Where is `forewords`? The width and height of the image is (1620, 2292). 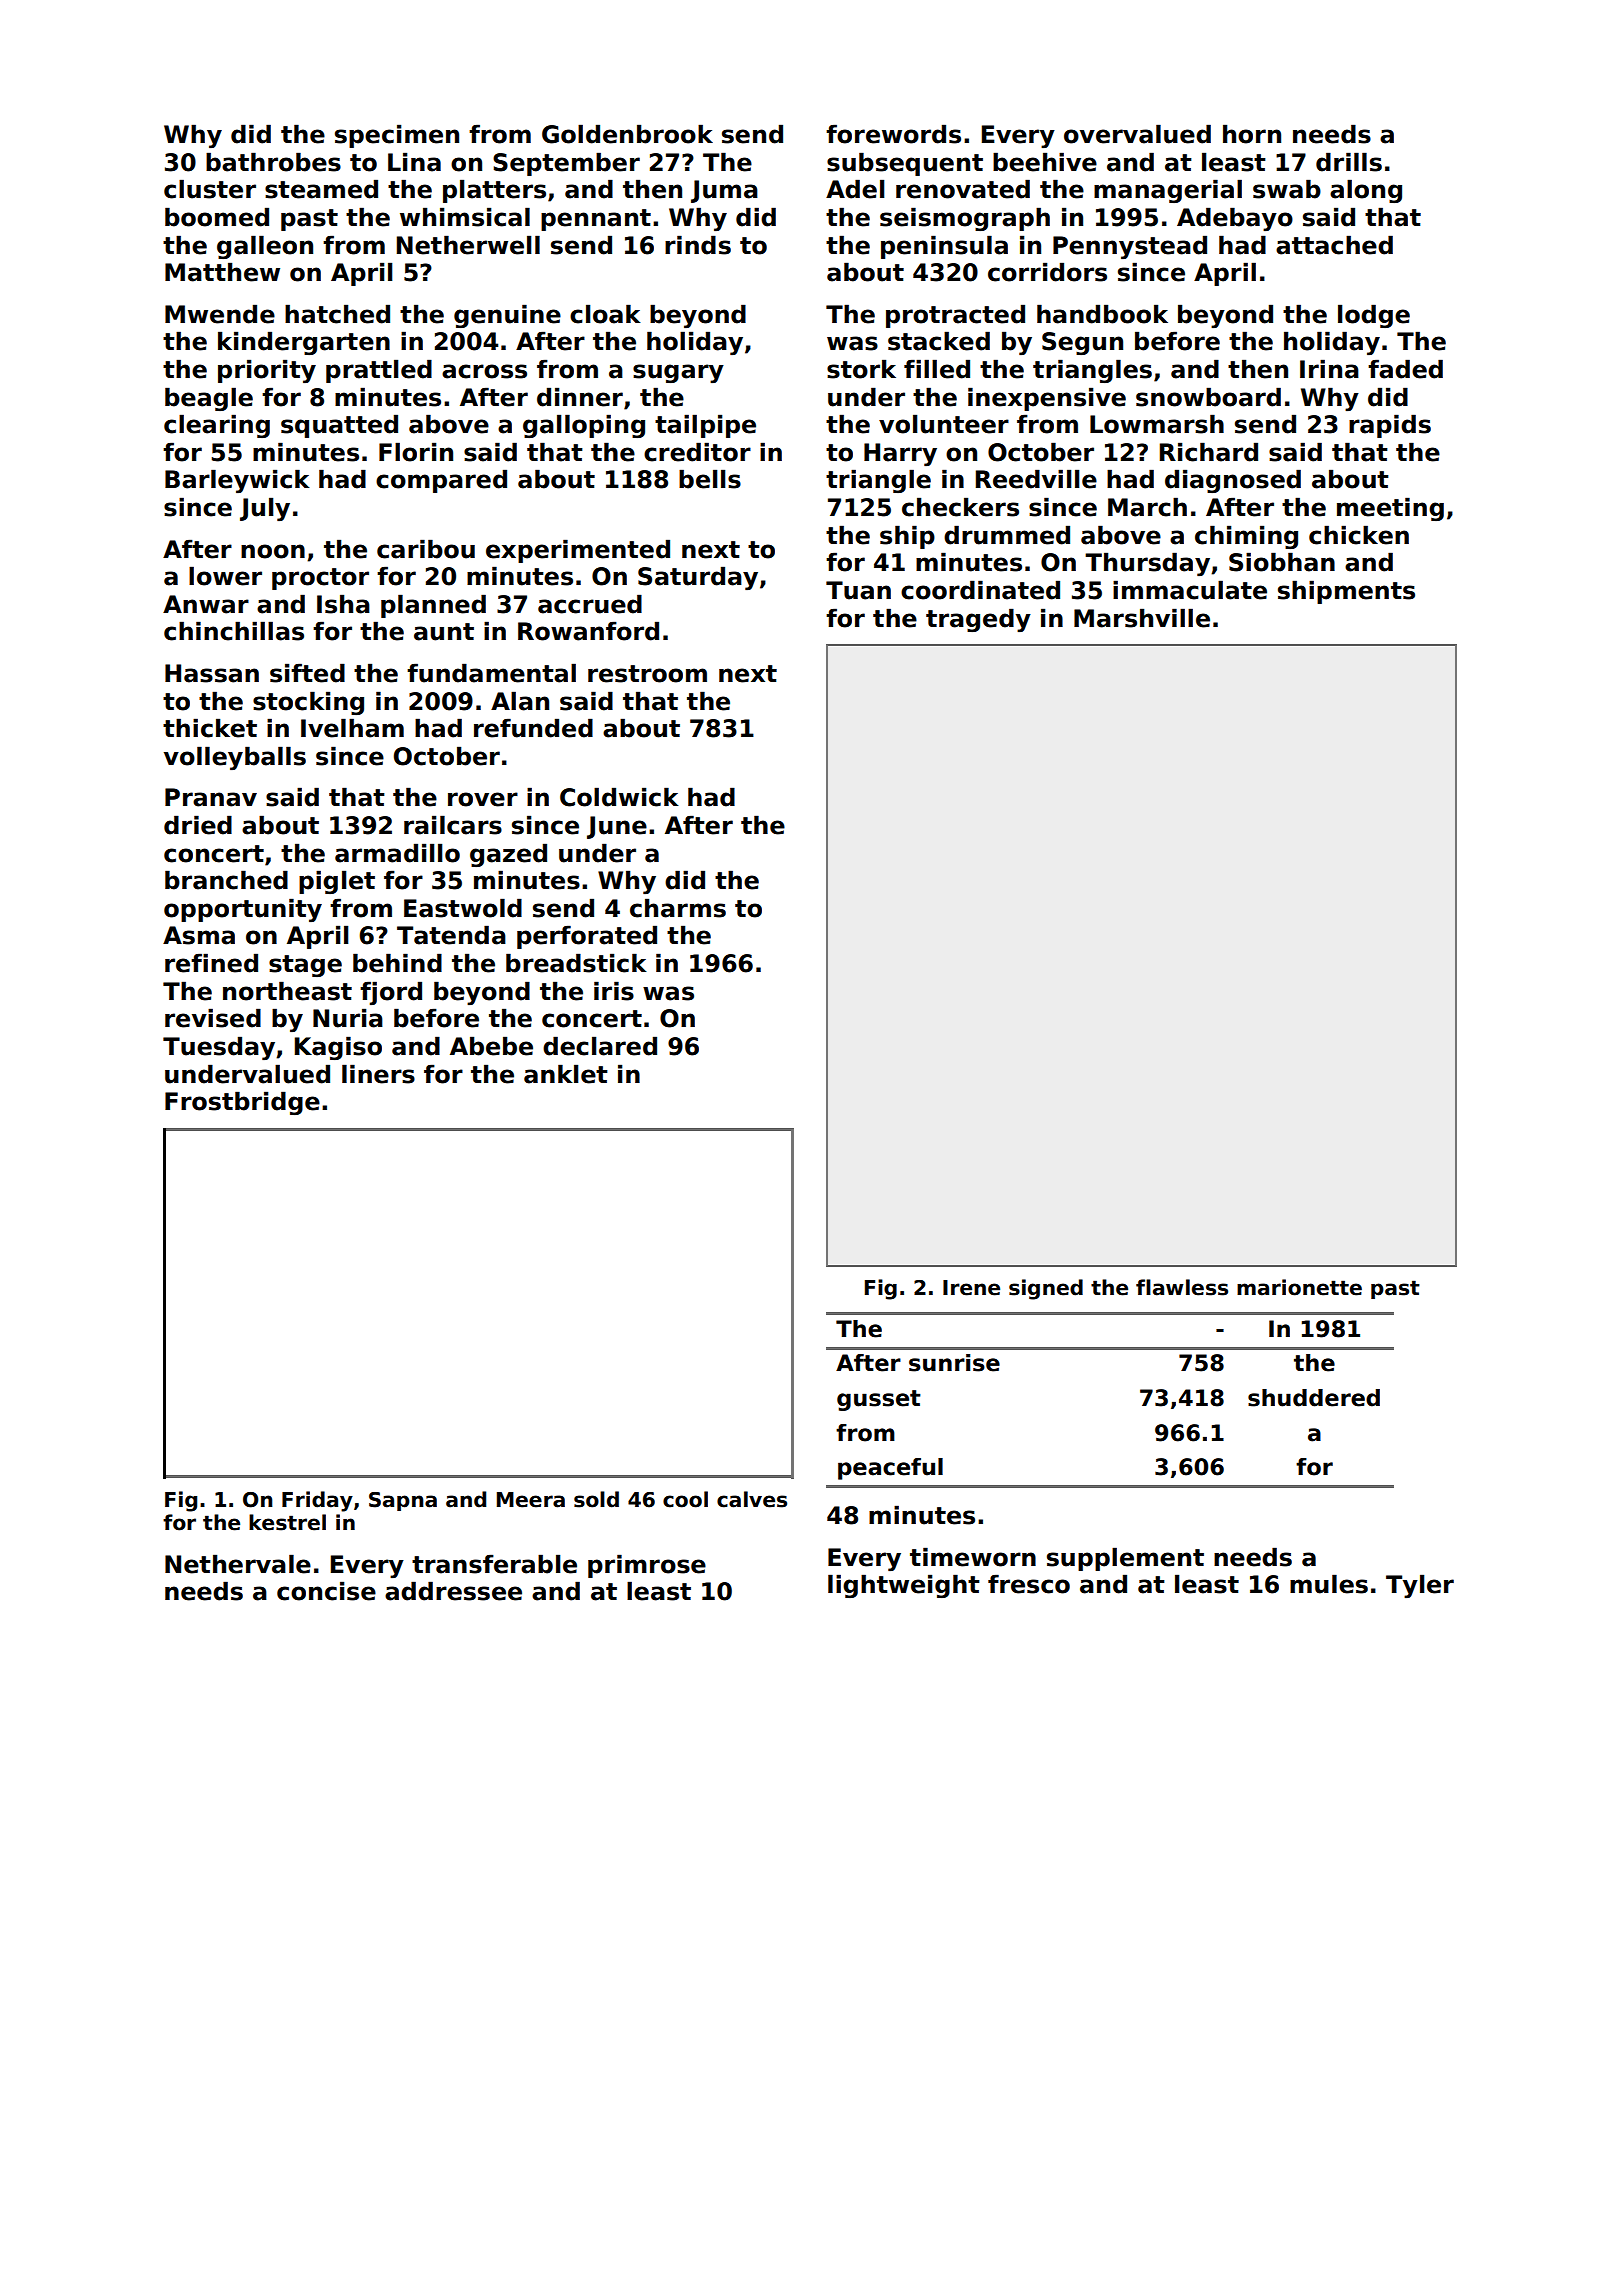 forewords is located at coordinates (893, 134).
